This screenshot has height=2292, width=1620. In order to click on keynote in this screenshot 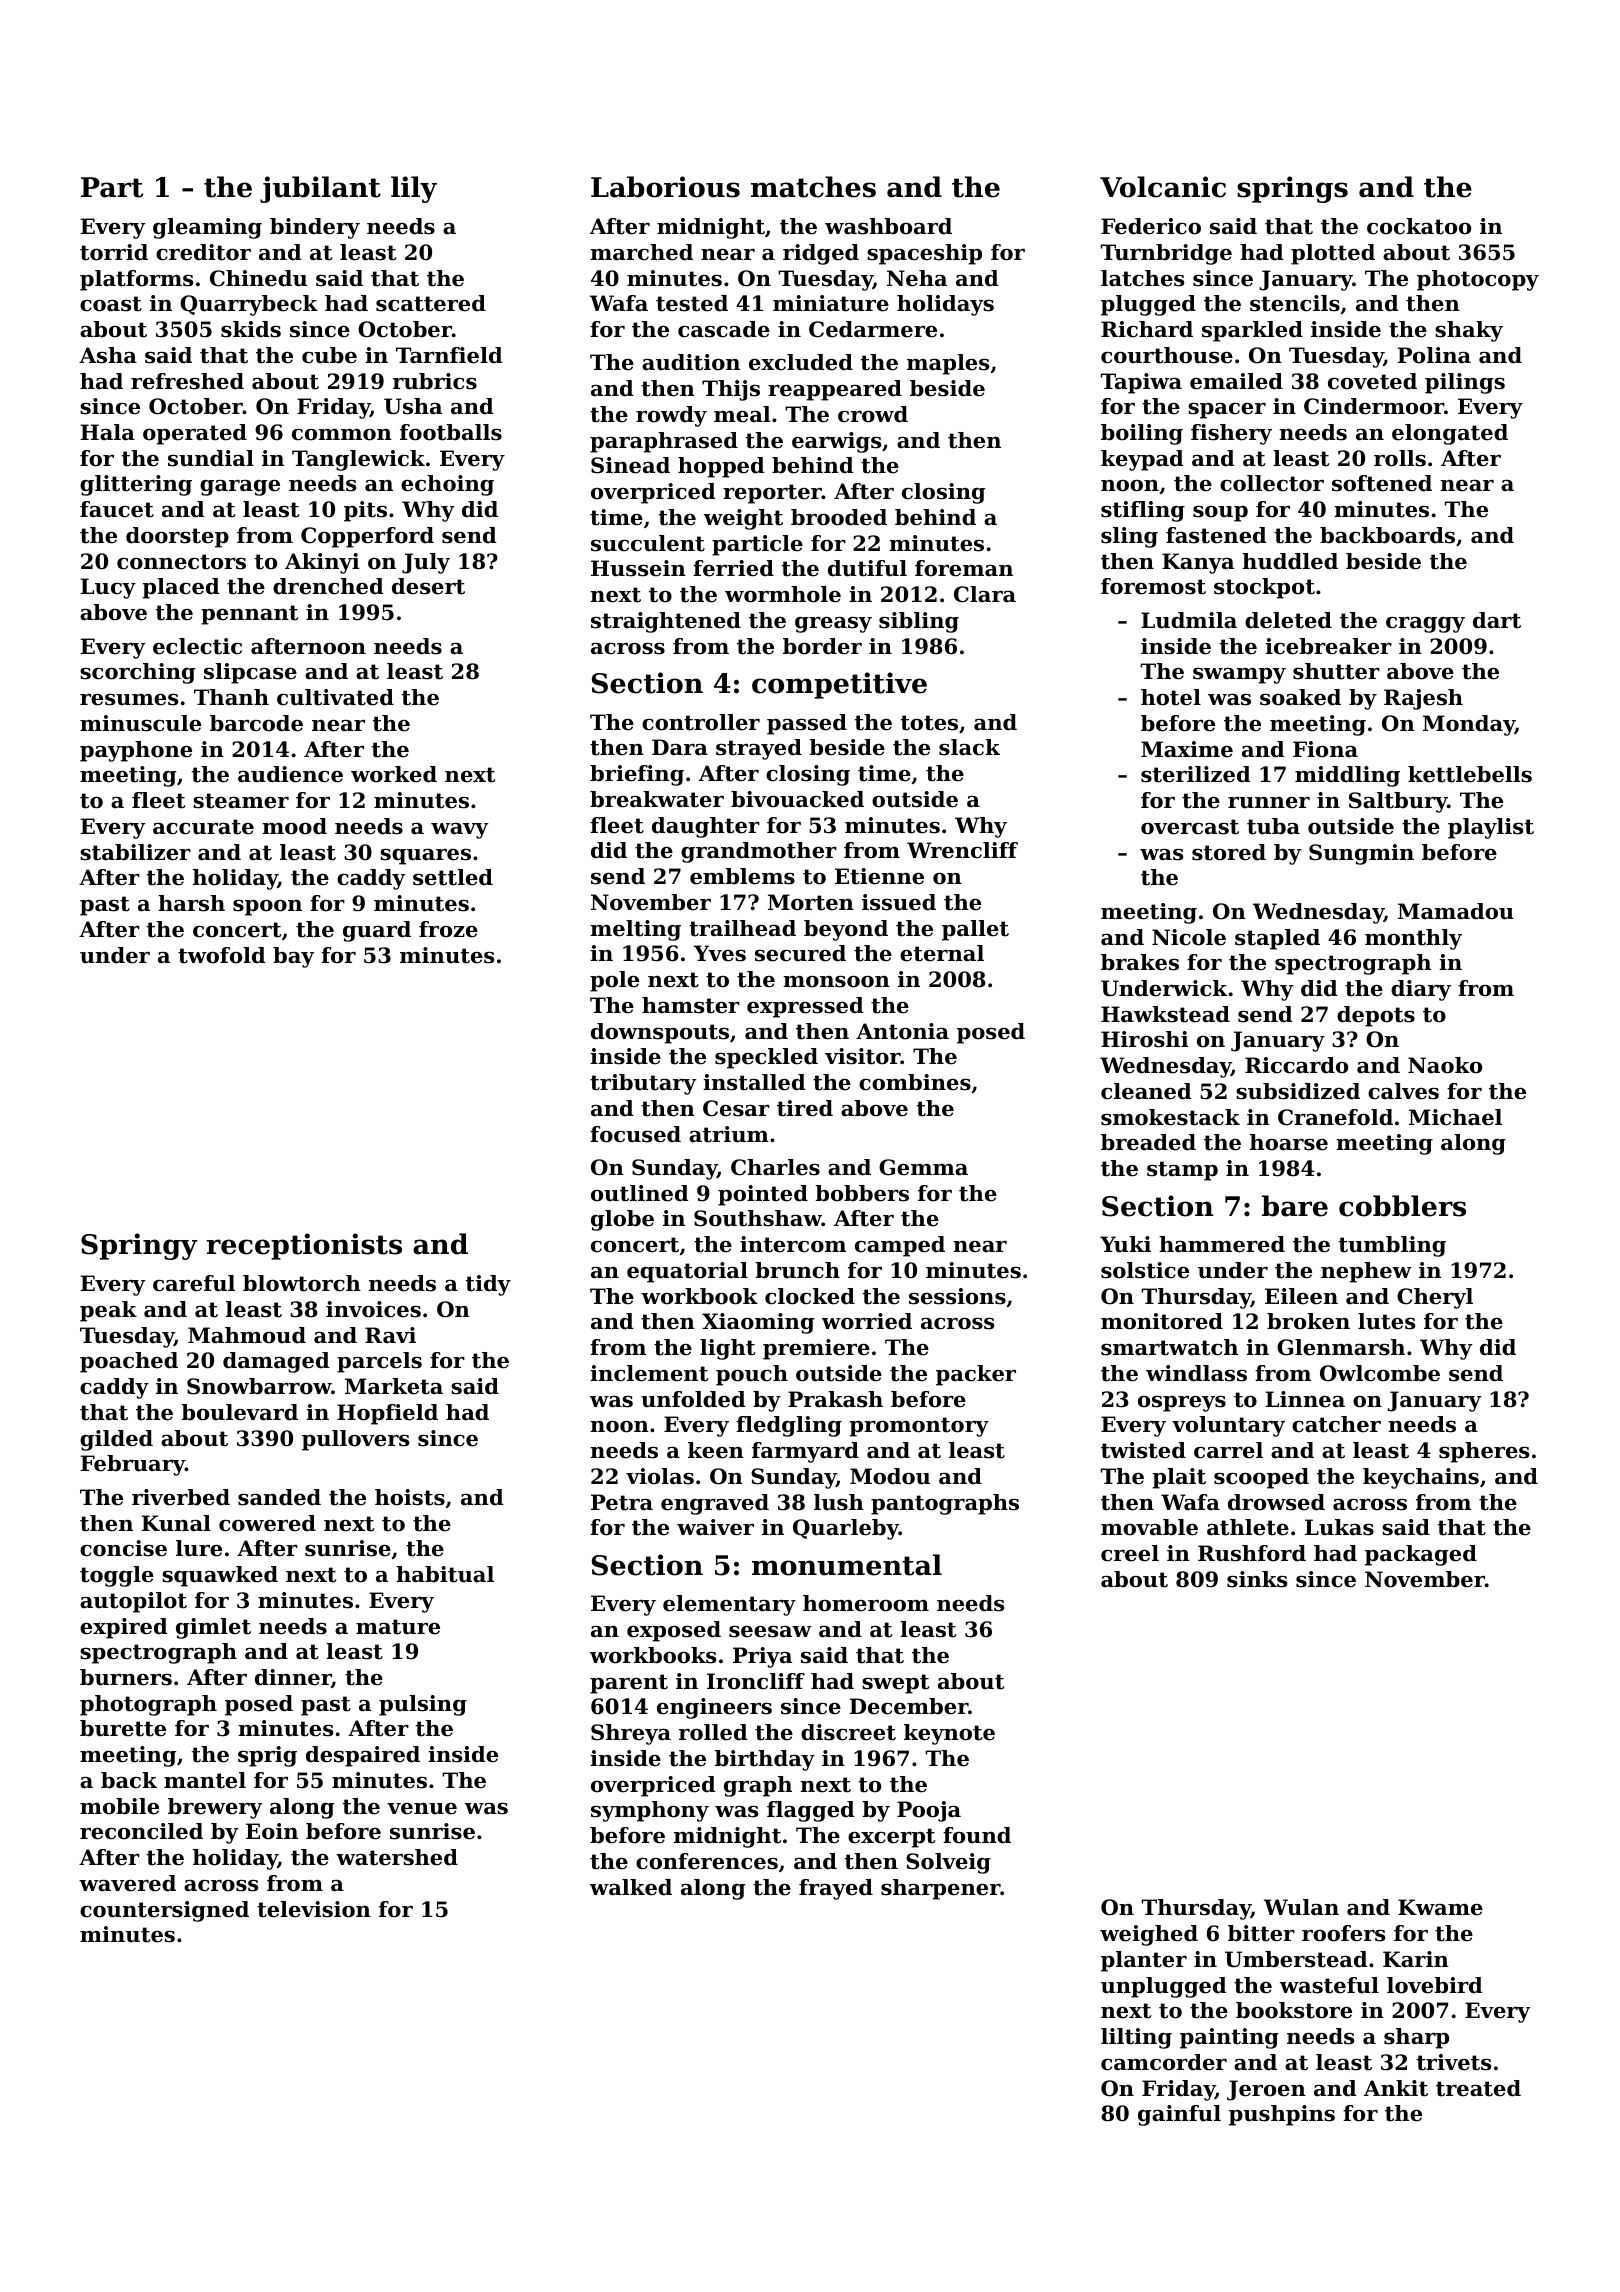, I will do `click(949, 1734)`.
